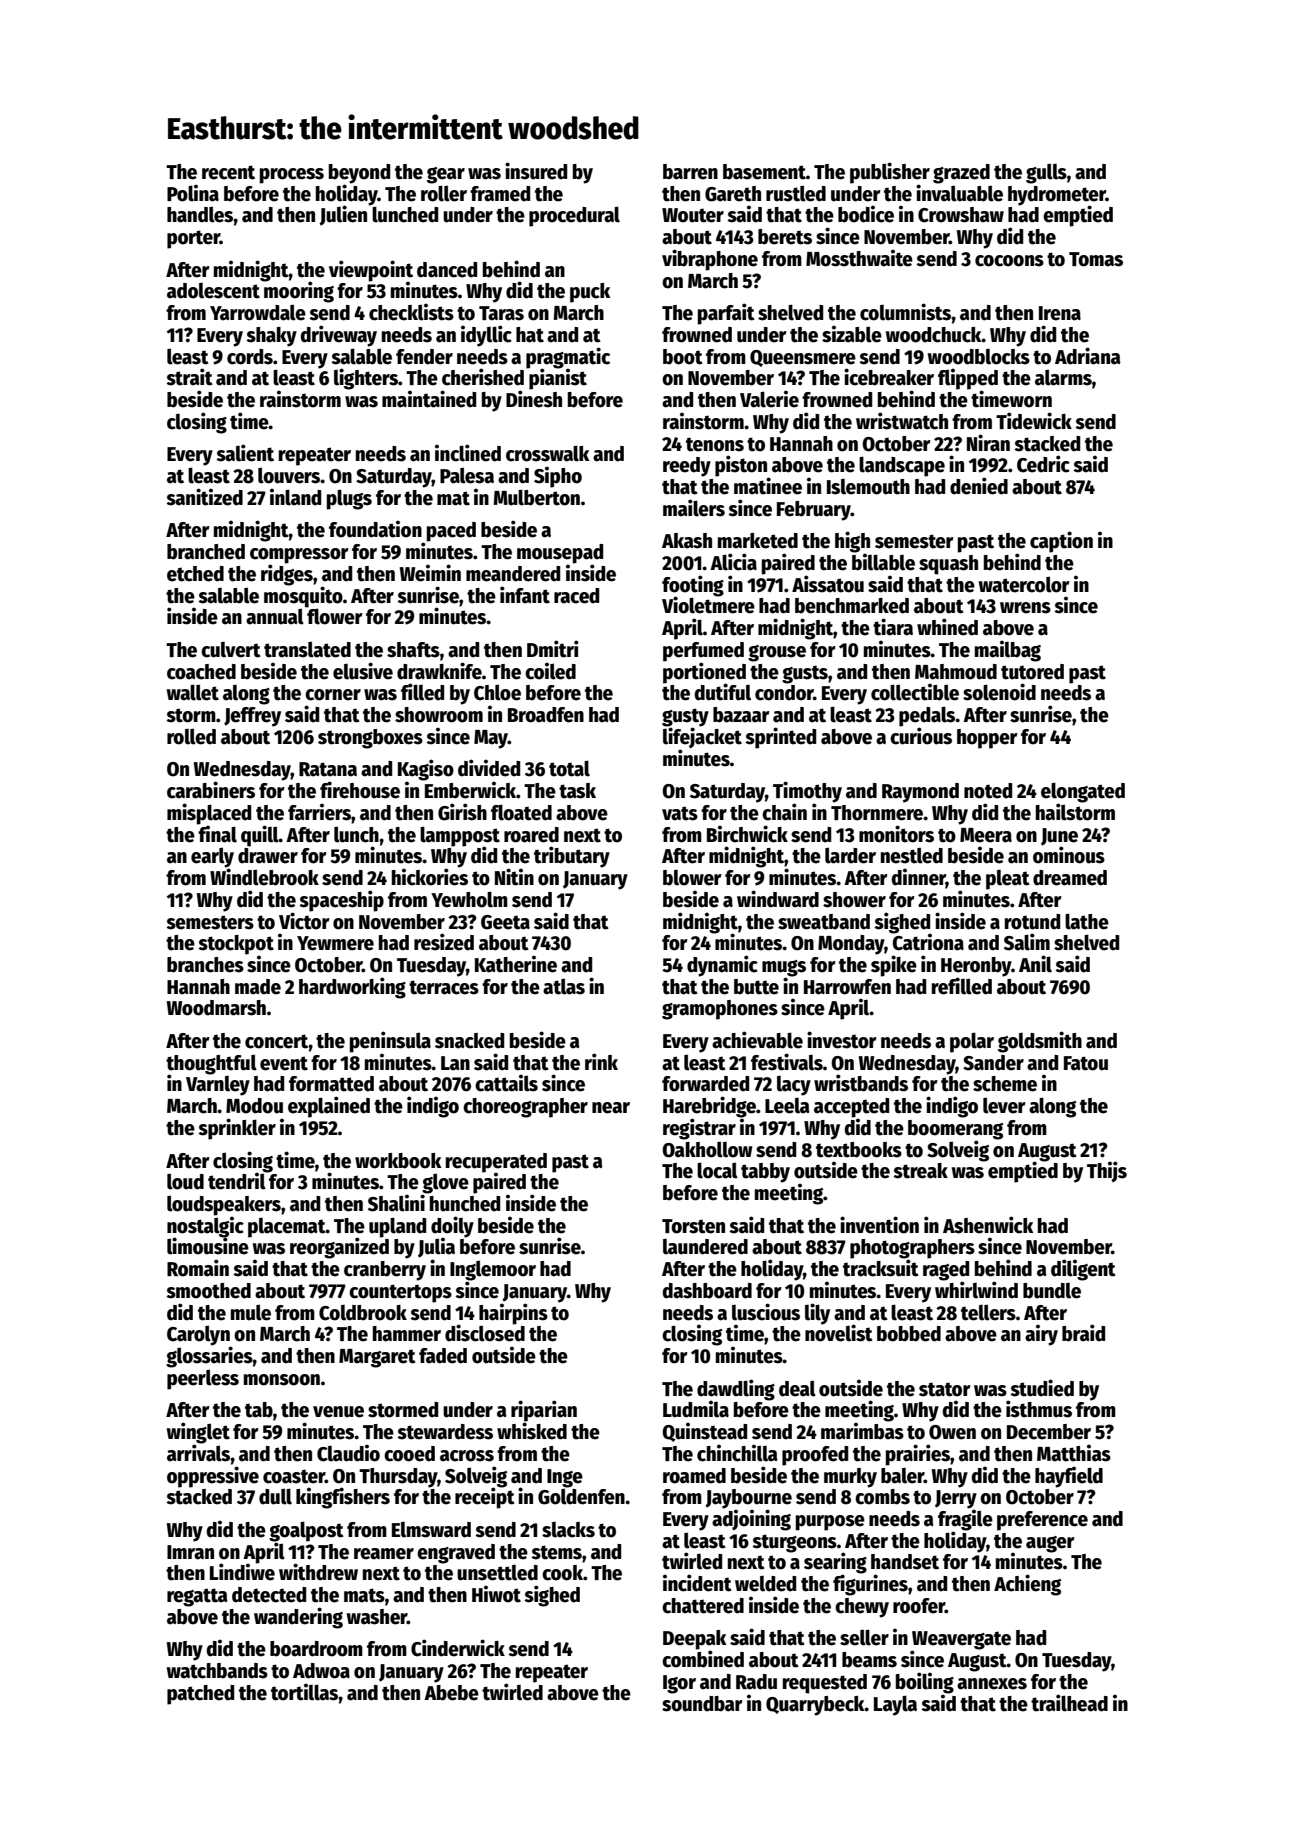 The width and height of the screenshot is (1295, 1831). I want to click on concert, so click(277, 1041).
